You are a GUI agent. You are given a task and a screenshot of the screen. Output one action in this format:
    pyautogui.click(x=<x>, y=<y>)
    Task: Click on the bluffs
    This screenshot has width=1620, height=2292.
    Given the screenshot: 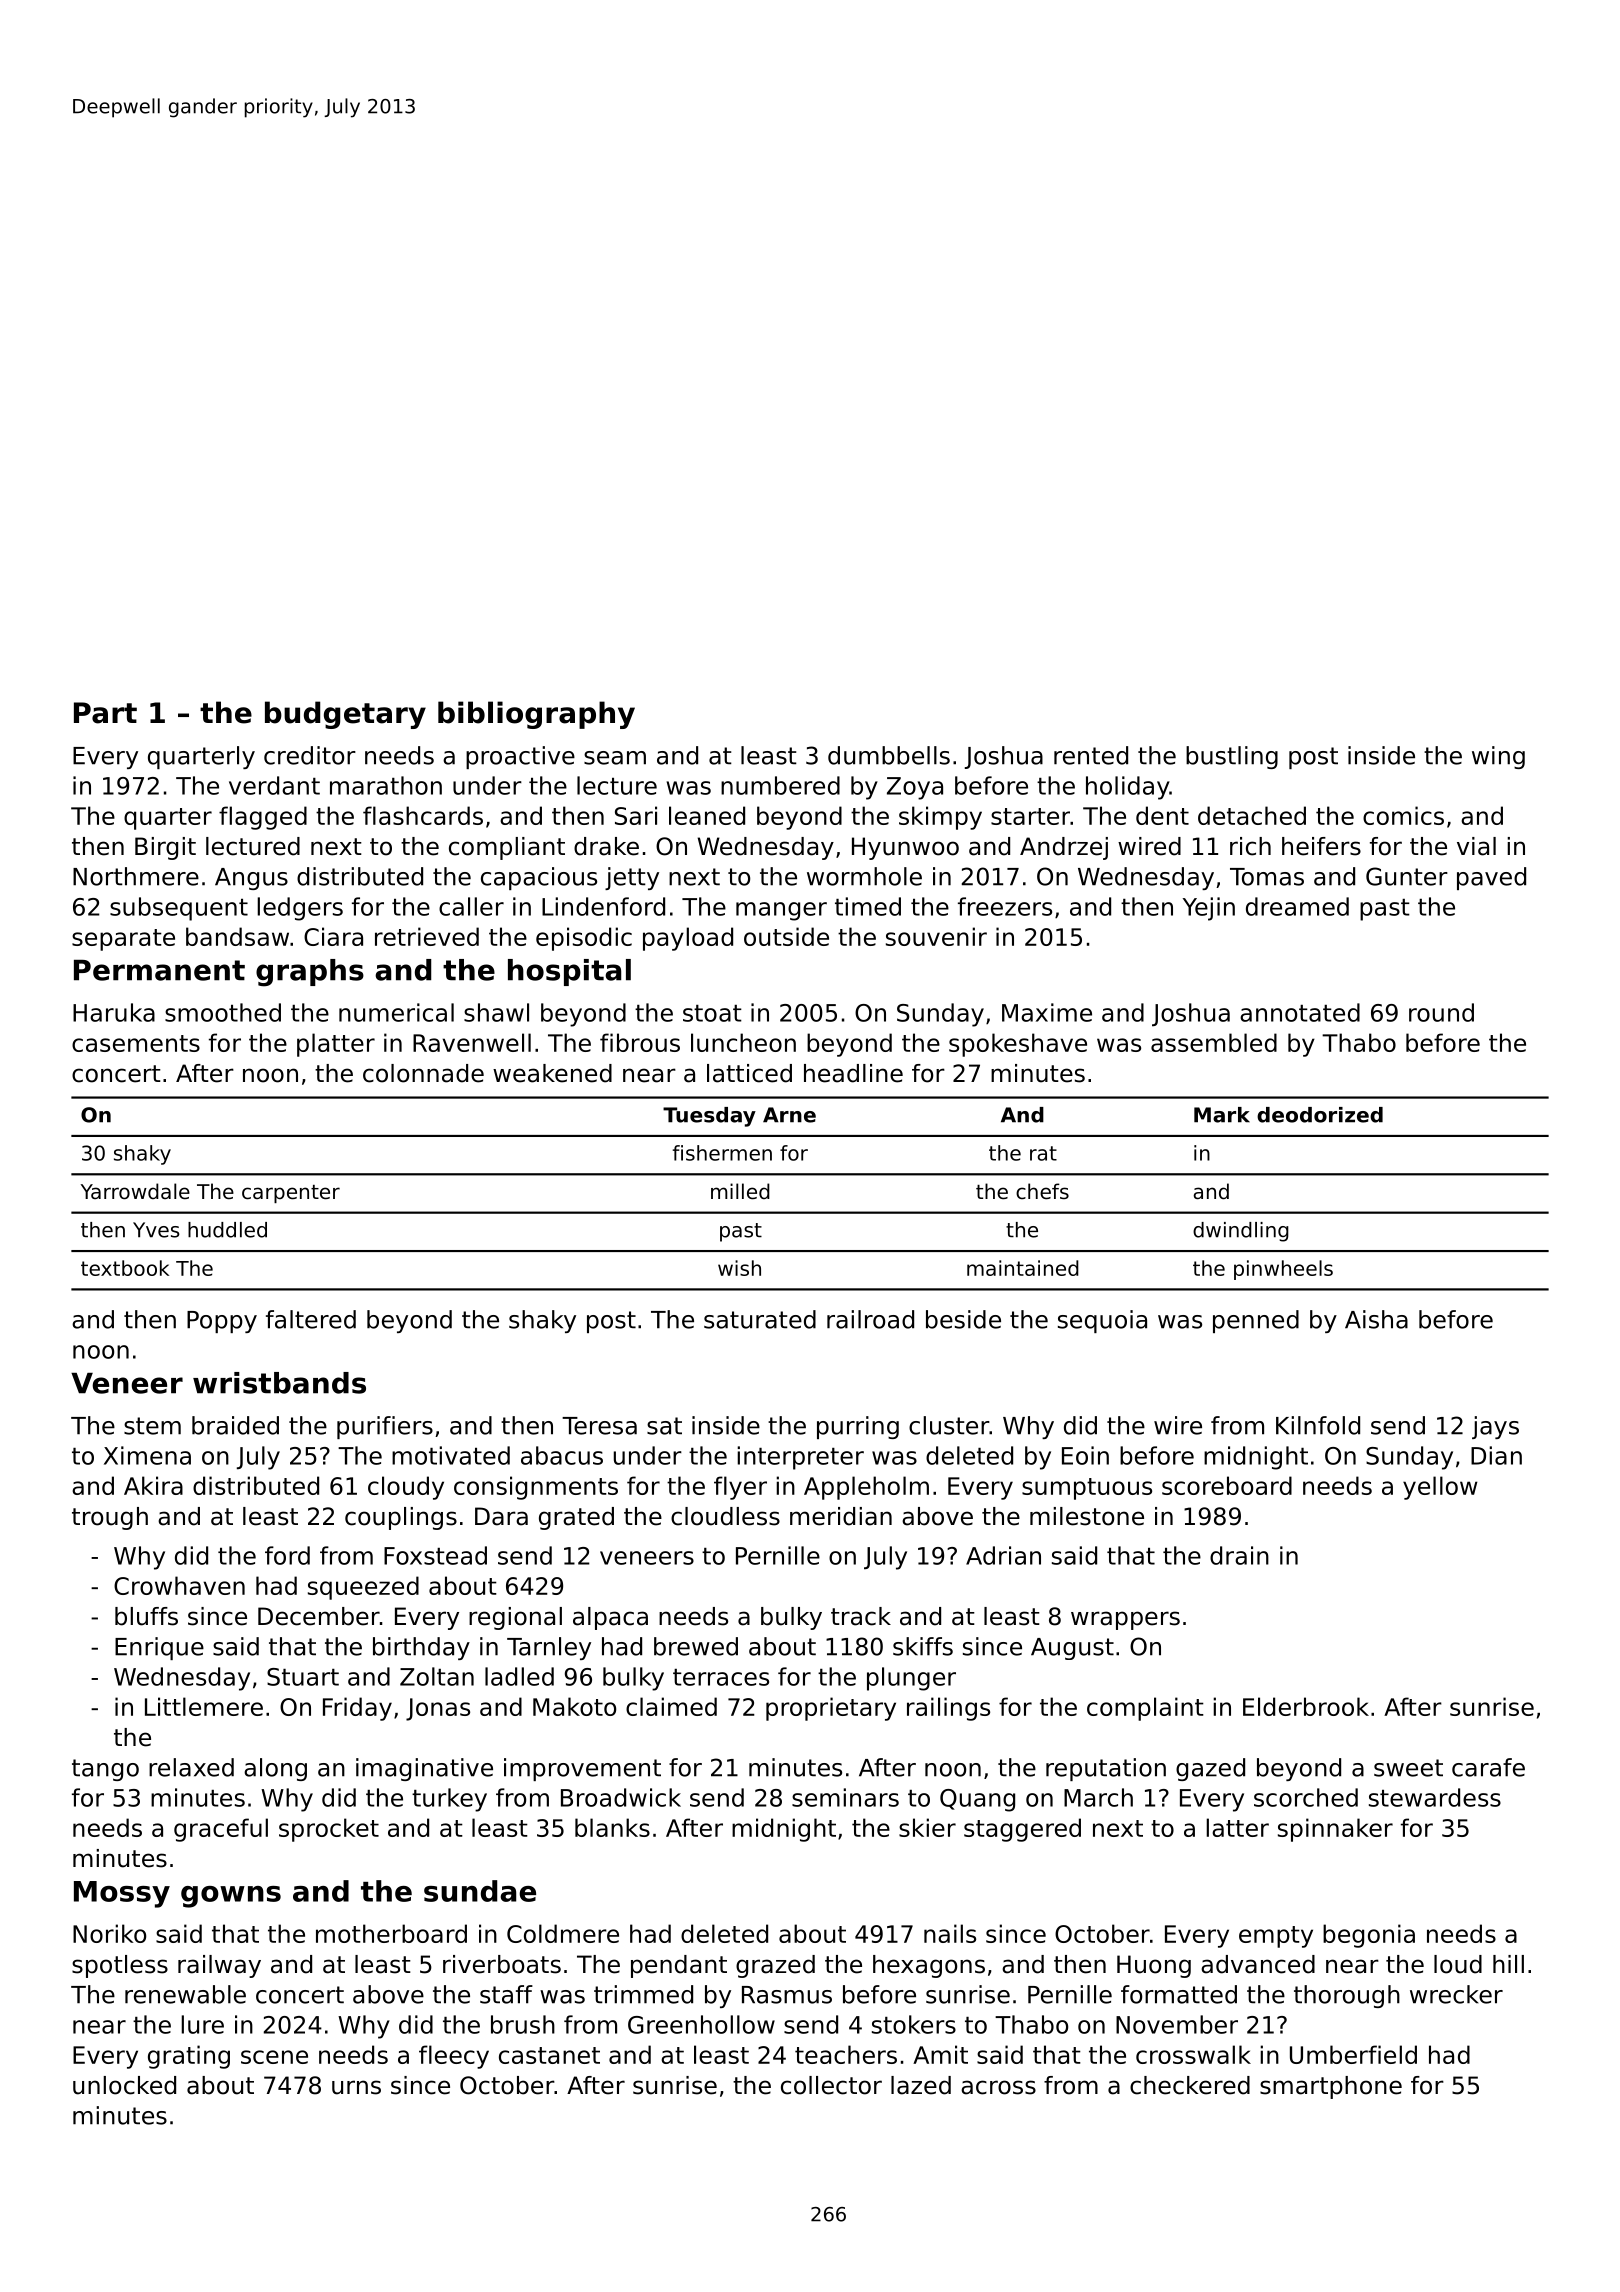 What is the action you would take?
    pyautogui.click(x=146, y=1616)
